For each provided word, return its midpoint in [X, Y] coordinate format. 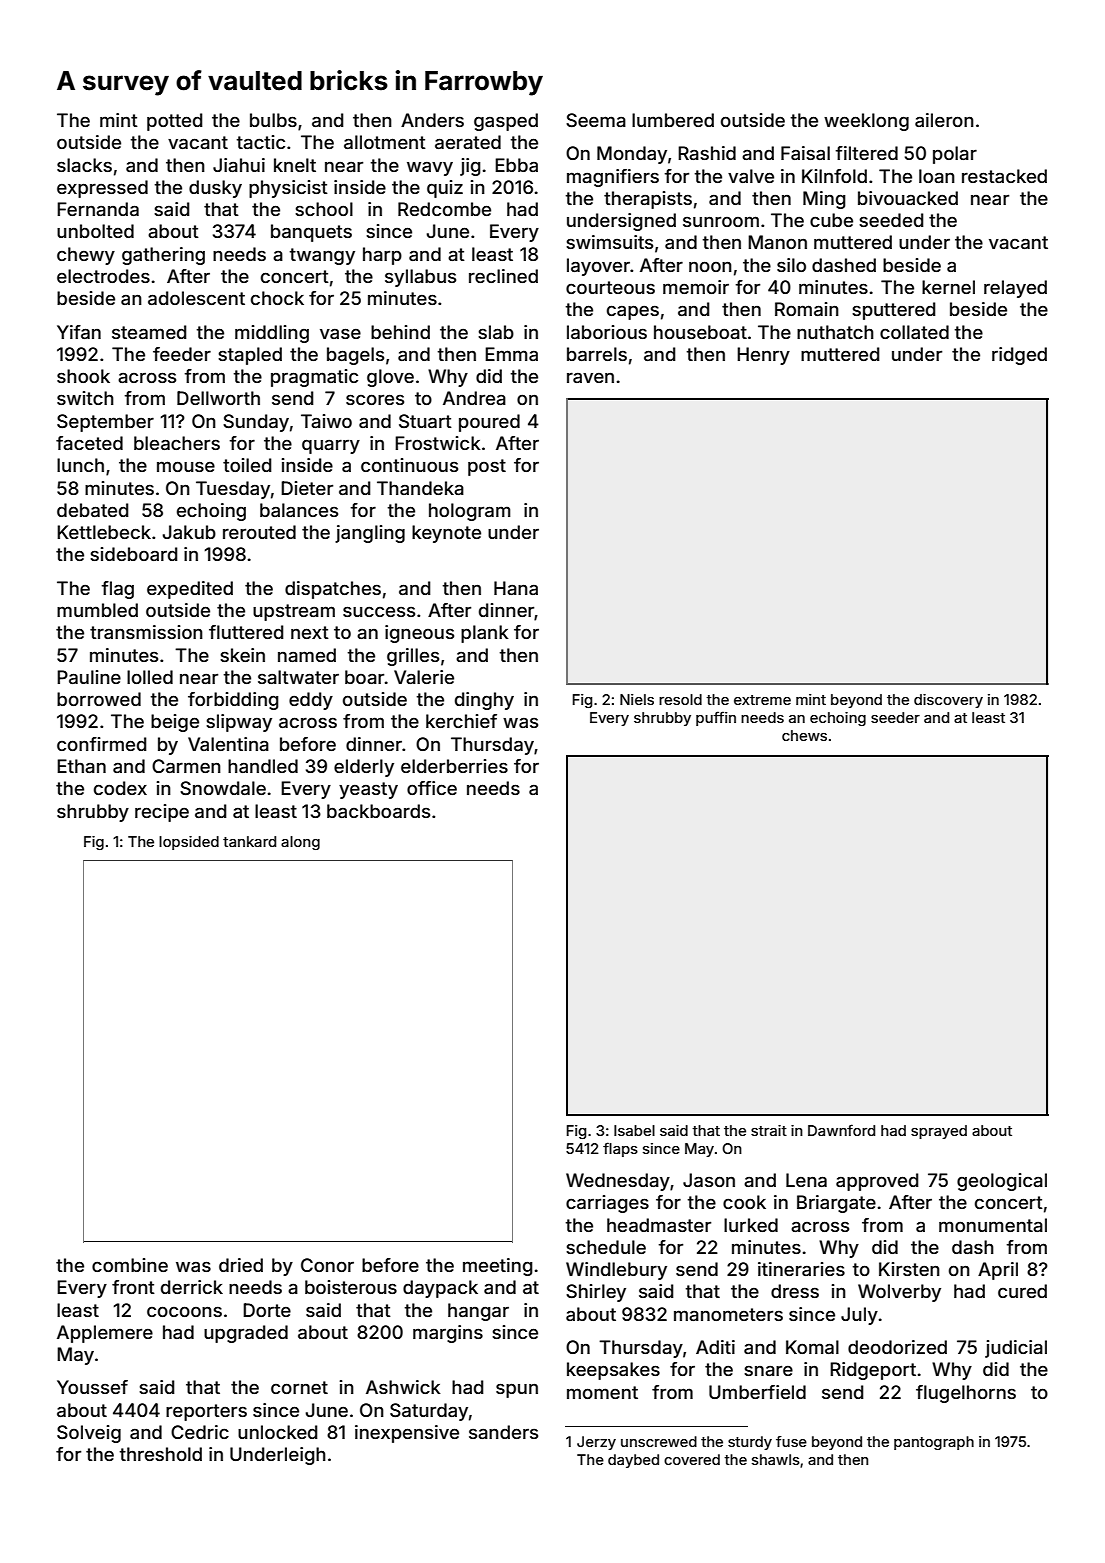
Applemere [105, 1334]
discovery [948, 701]
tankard [249, 841]
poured [489, 423]
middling [272, 334]
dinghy [484, 701]
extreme [762, 700]
